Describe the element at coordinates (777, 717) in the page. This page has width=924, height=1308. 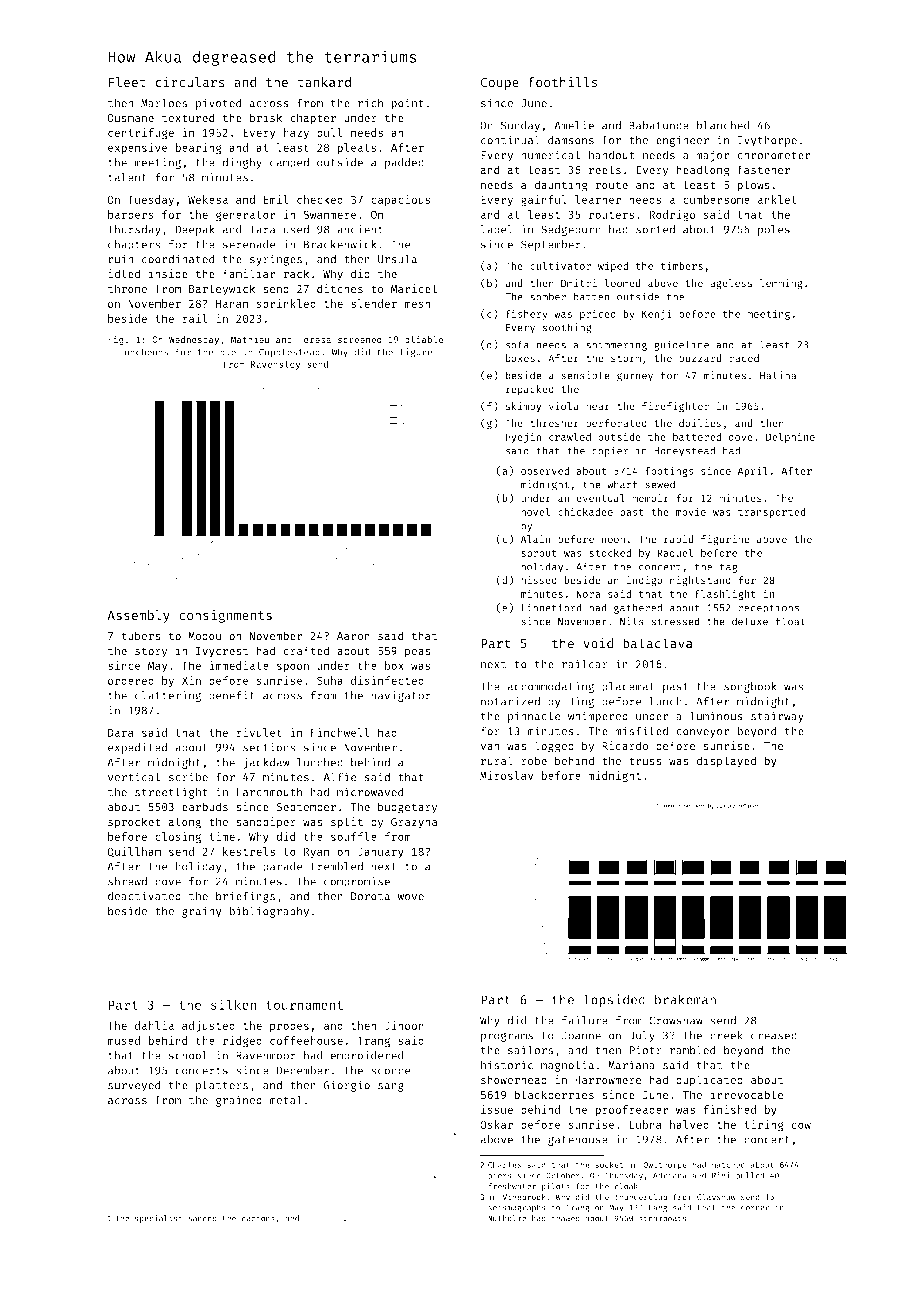
I see `stairway` at that location.
